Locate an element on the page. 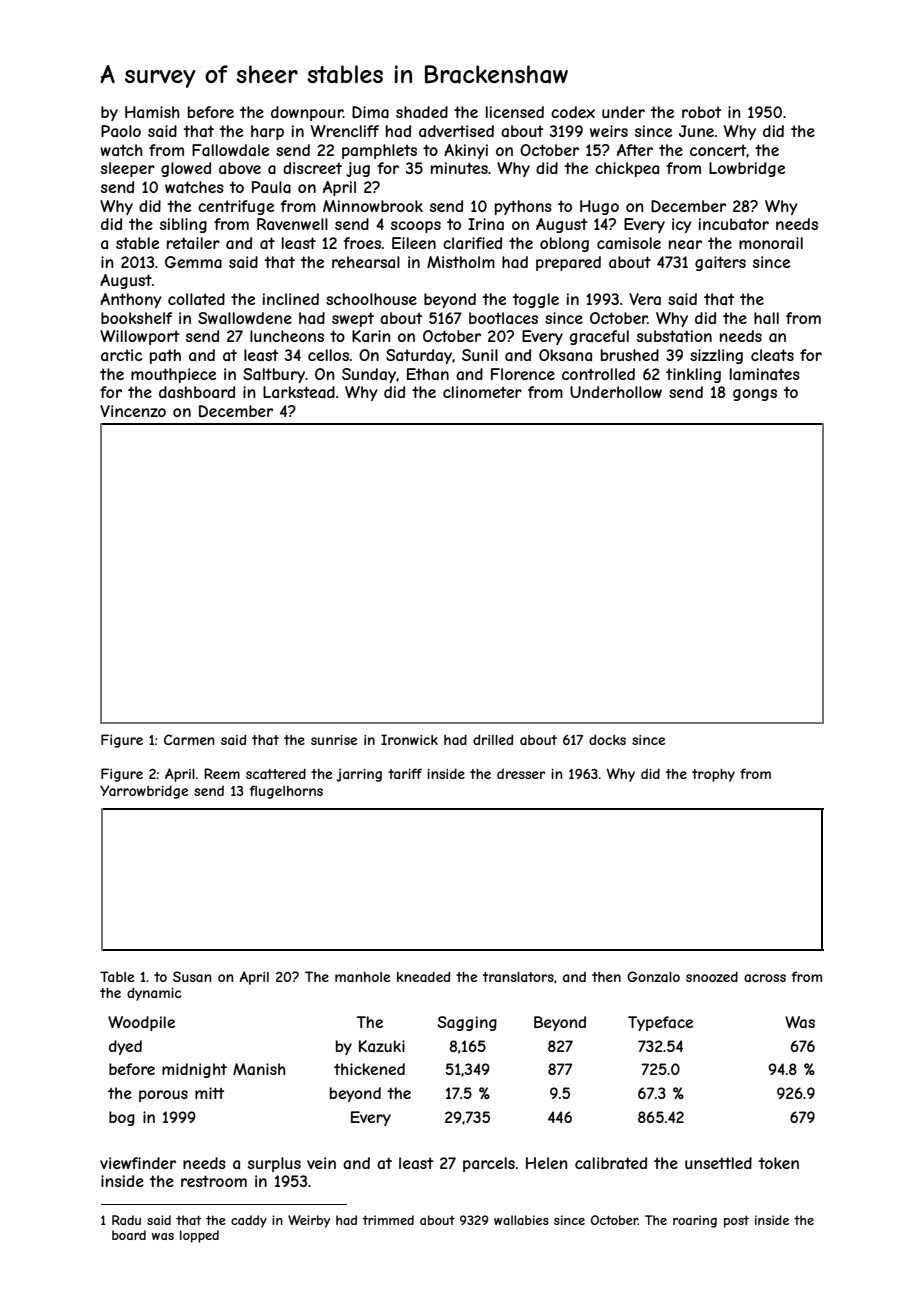  trophy is located at coordinates (713, 775).
